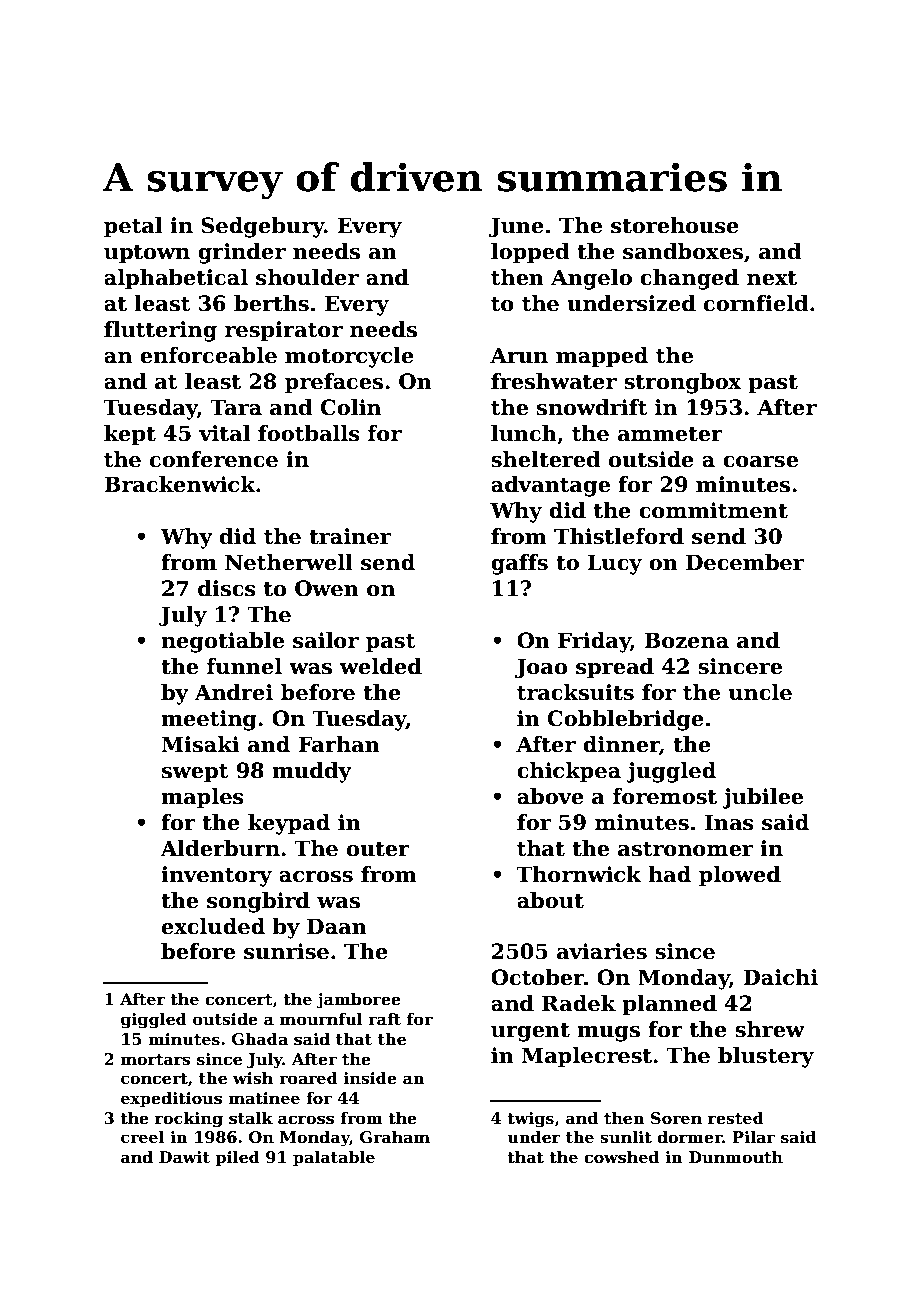  What do you see at coordinates (530, 1120) in the page?
I see `twigs` at bounding box center [530, 1120].
